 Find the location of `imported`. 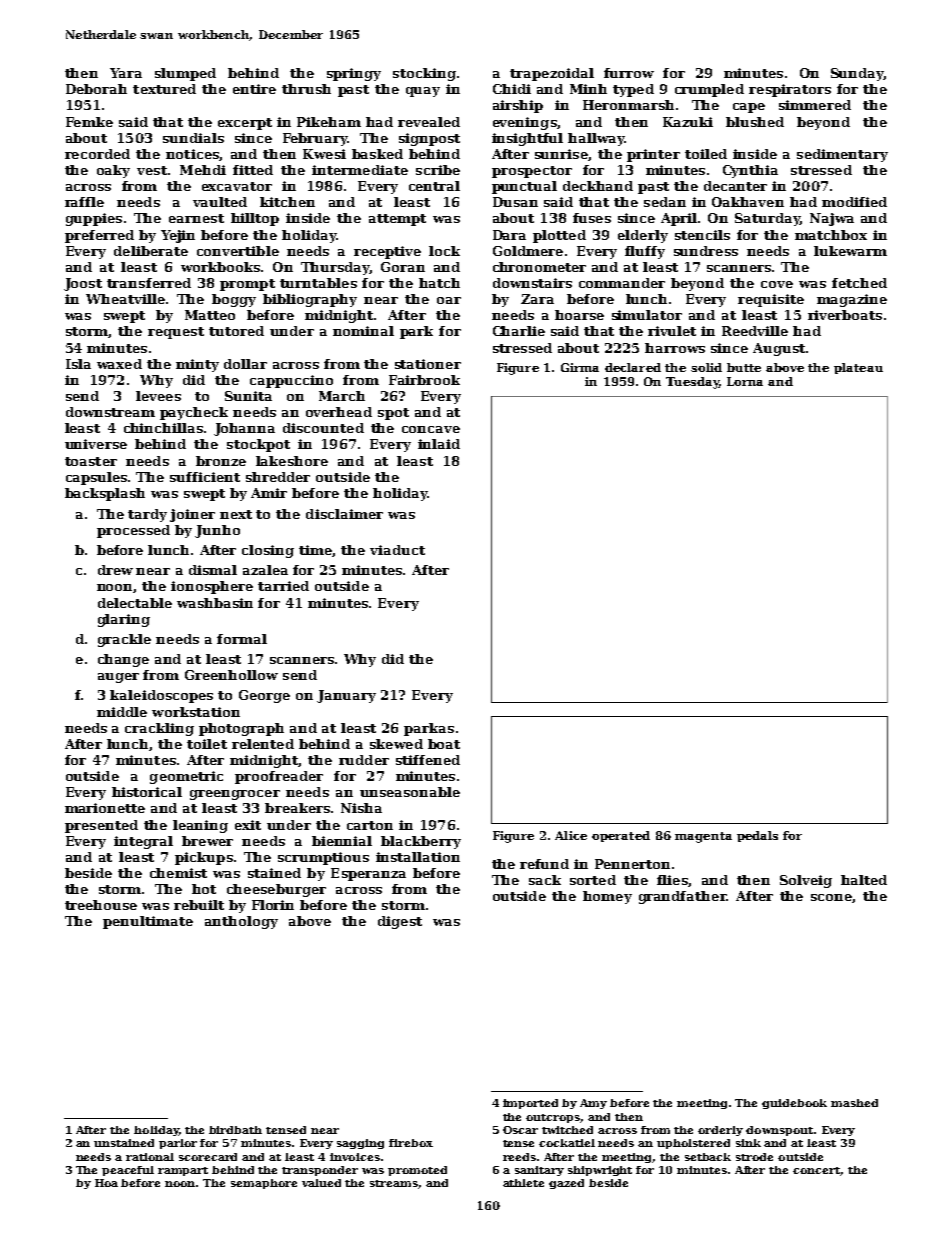

imported is located at coordinates (530, 1104).
